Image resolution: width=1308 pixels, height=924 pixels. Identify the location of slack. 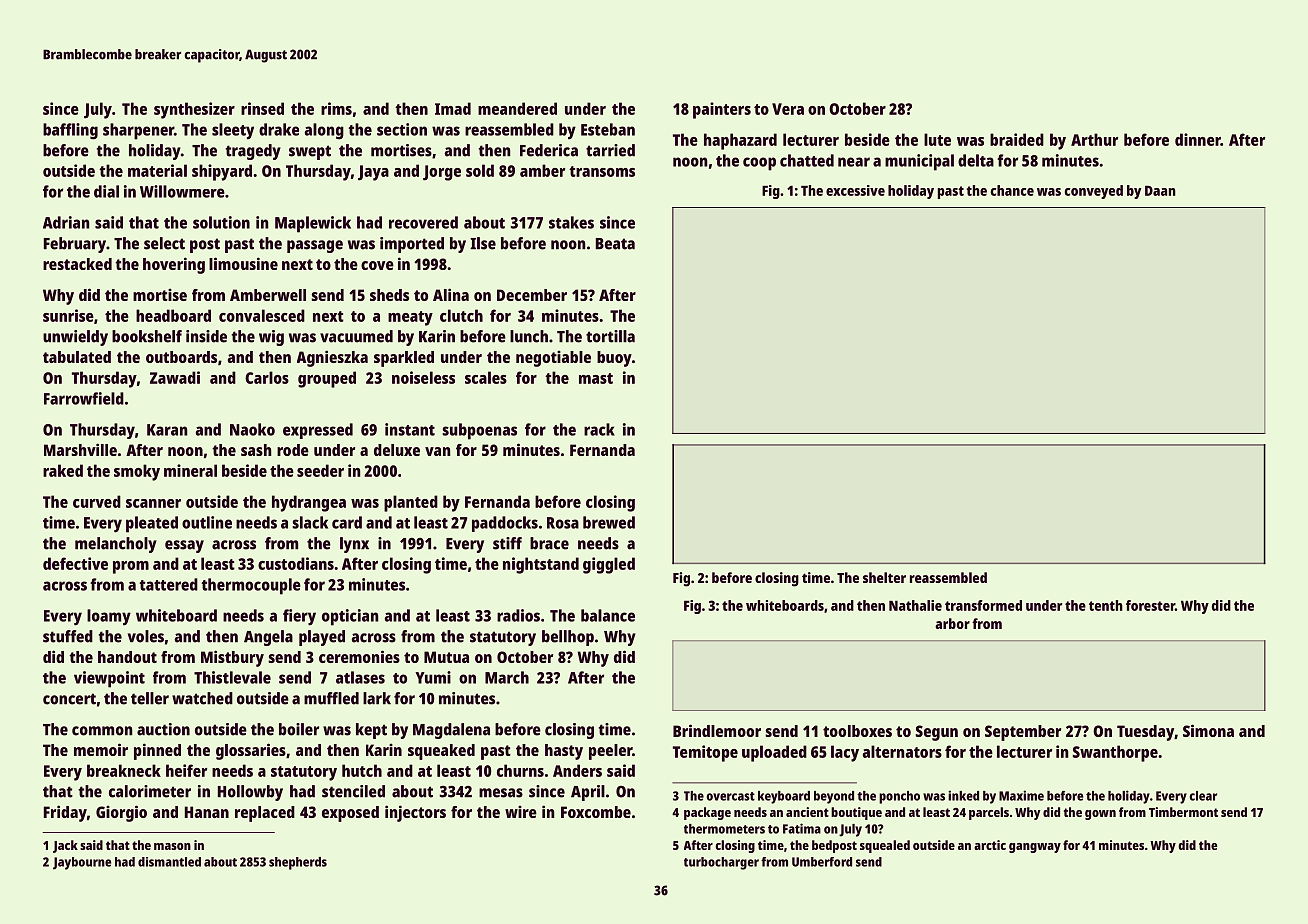
(310, 522).
